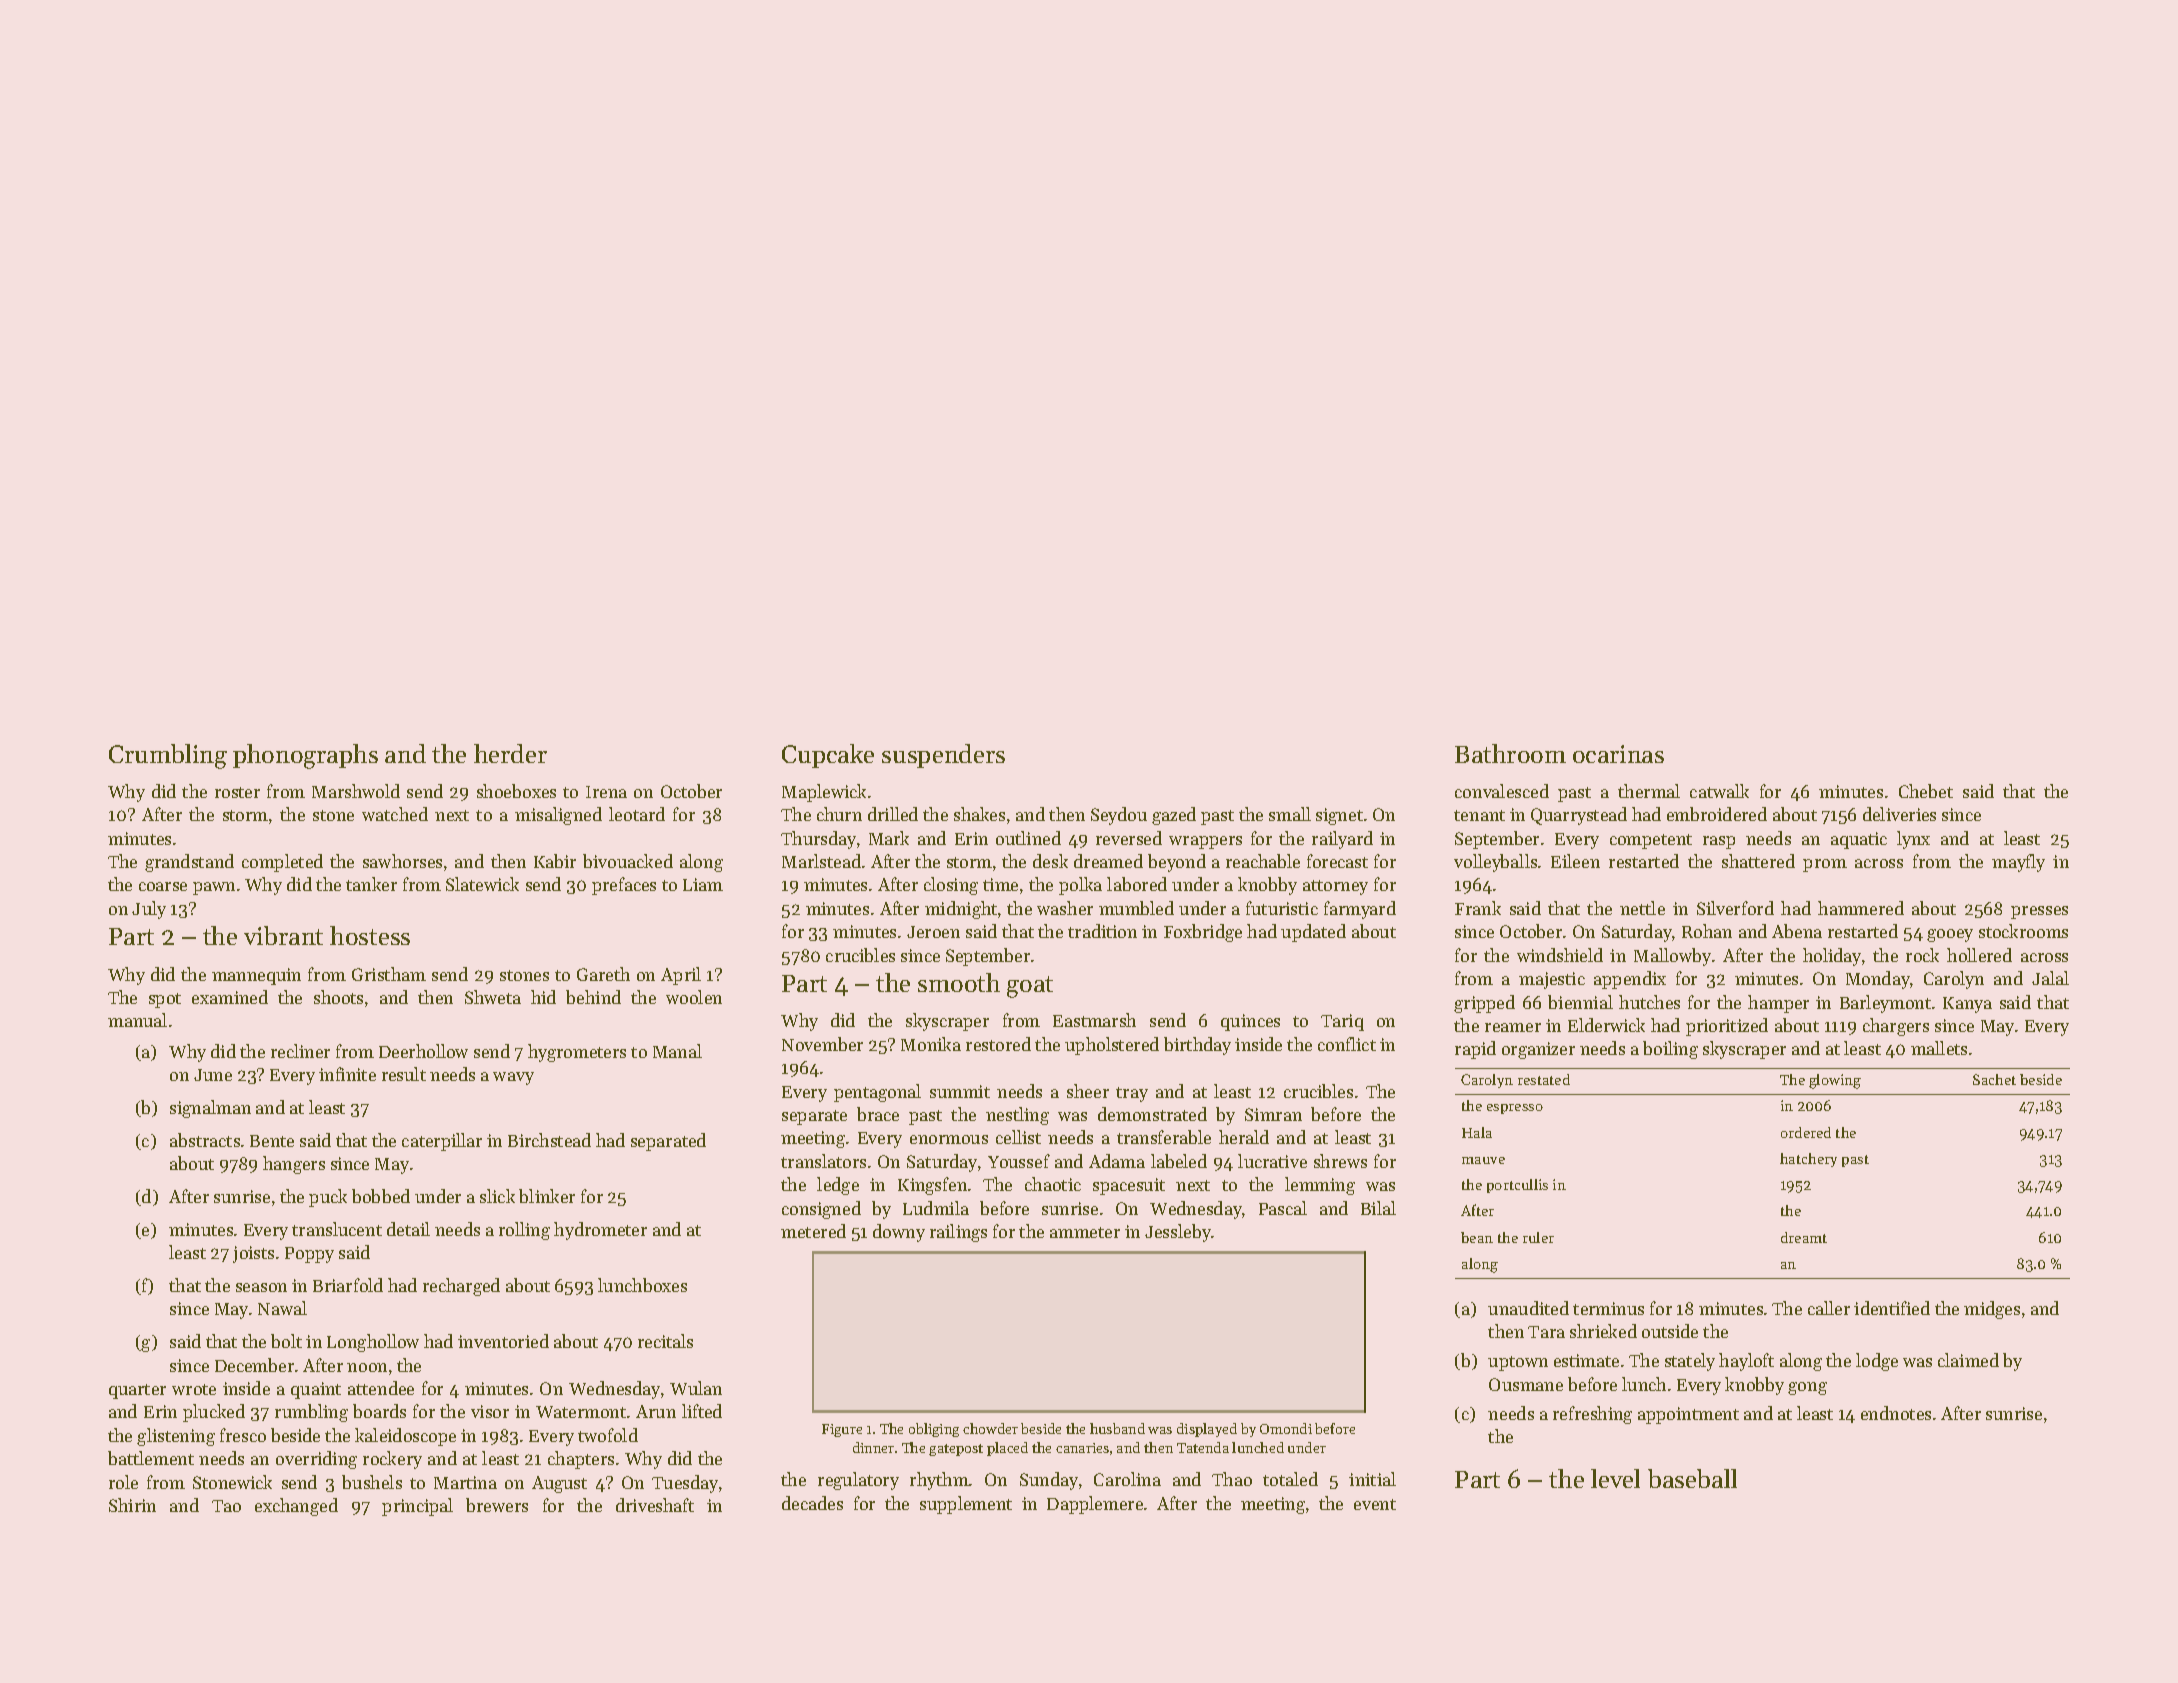  What do you see at coordinates (461, 1287) in the document?
I see `recharged` at bounding box center [461, 1287].
